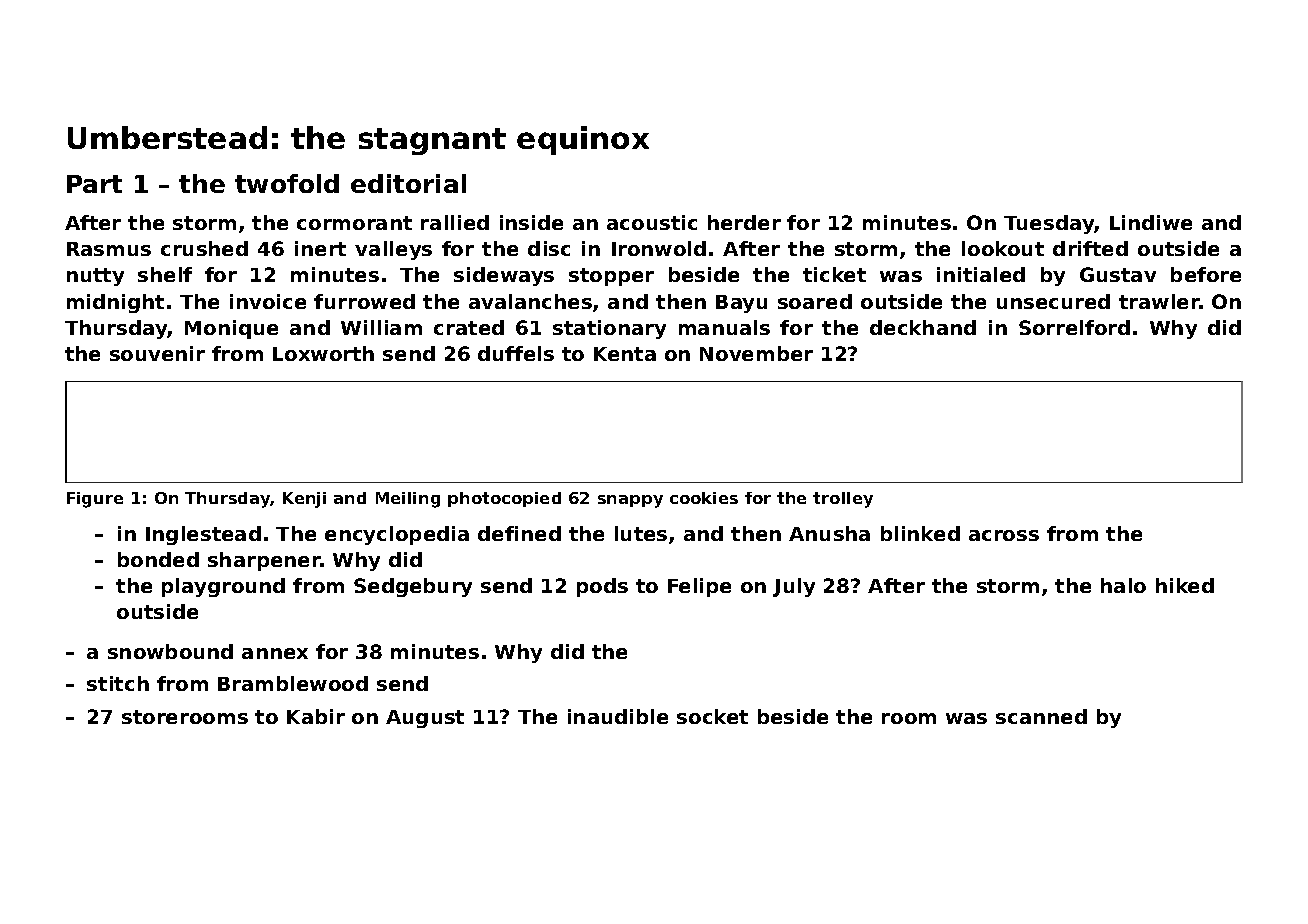 The width and height of the image is (1308, 924). What do you see at coordinates (1151, 222) in the image?
I see `Lindiwe` at bounding box center [1151, 222].
